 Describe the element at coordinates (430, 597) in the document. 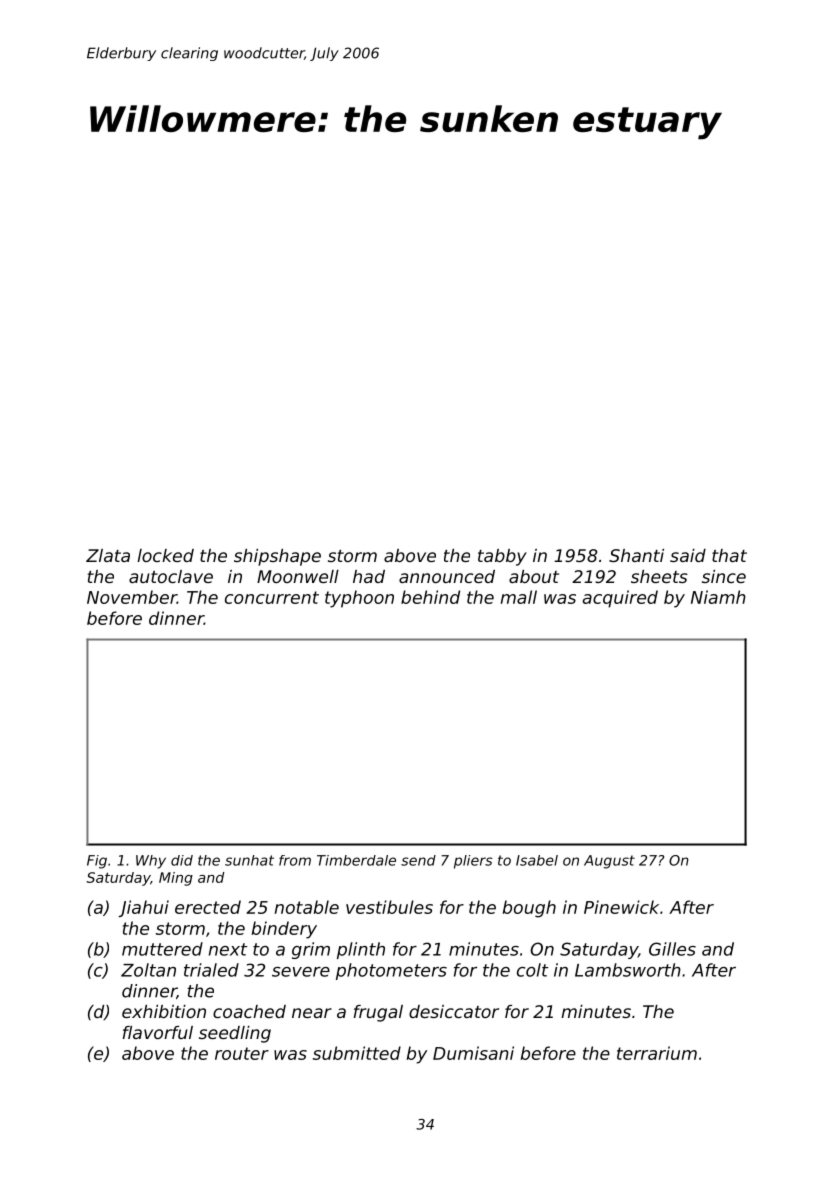

I see `behind` at that location.
